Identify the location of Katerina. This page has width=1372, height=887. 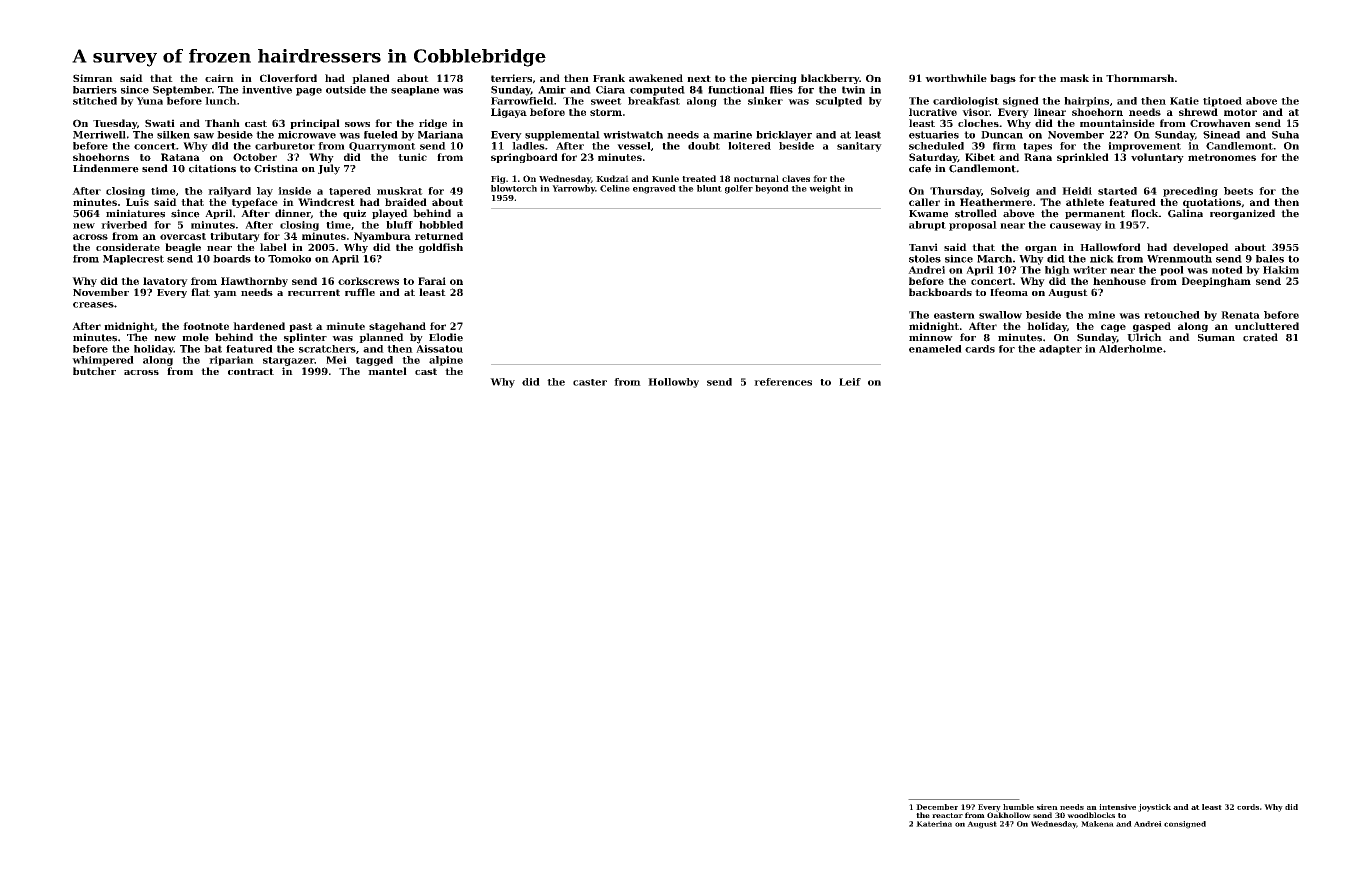
(934, 824).
